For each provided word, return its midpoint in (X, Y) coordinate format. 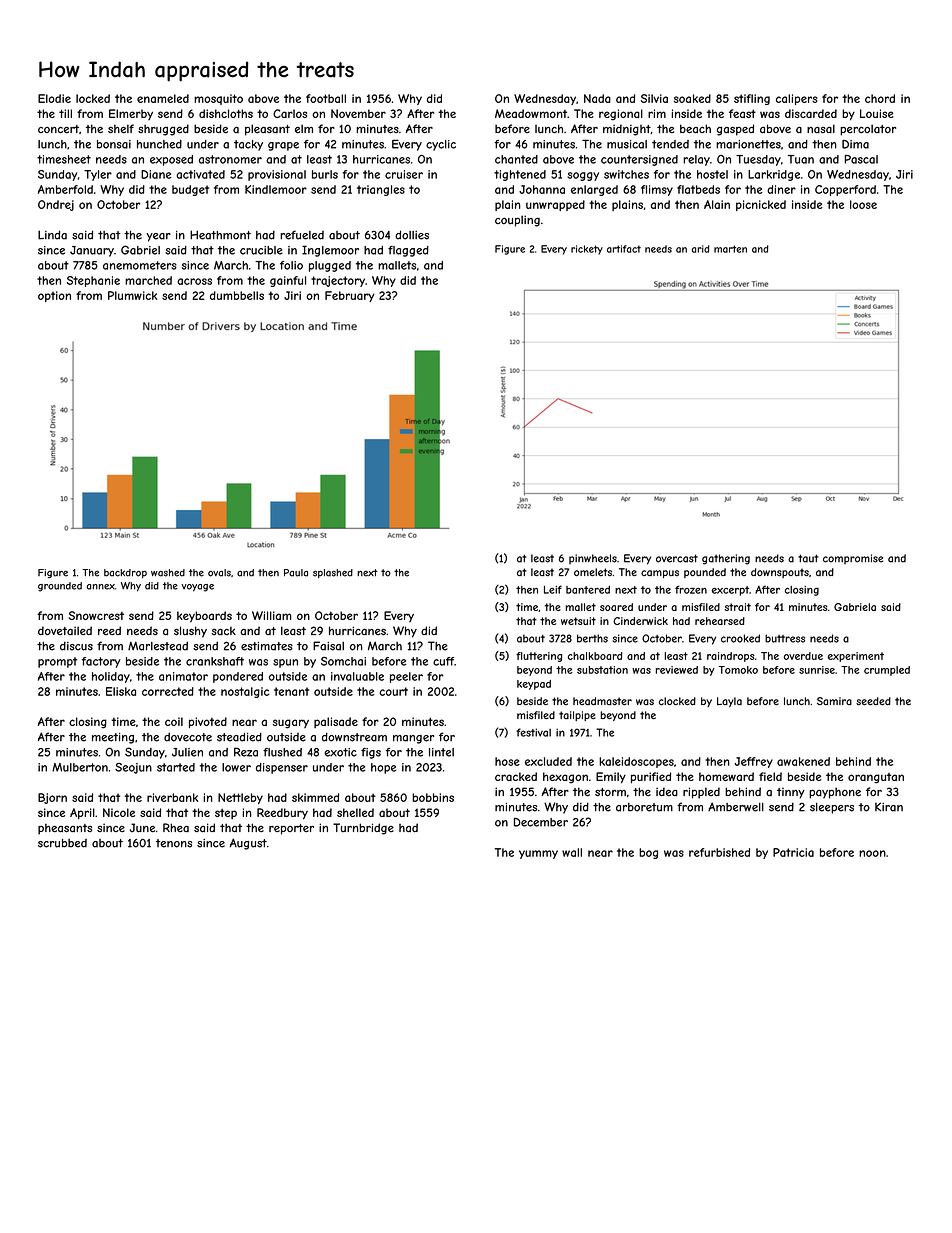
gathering (726, 559)
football (326, 98)
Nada (597, 98)
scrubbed (62, 843)
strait (737, 607)
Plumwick (133, 295)
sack (224, 630)
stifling (752, 99)
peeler (406, 677)
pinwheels (593, 559)
